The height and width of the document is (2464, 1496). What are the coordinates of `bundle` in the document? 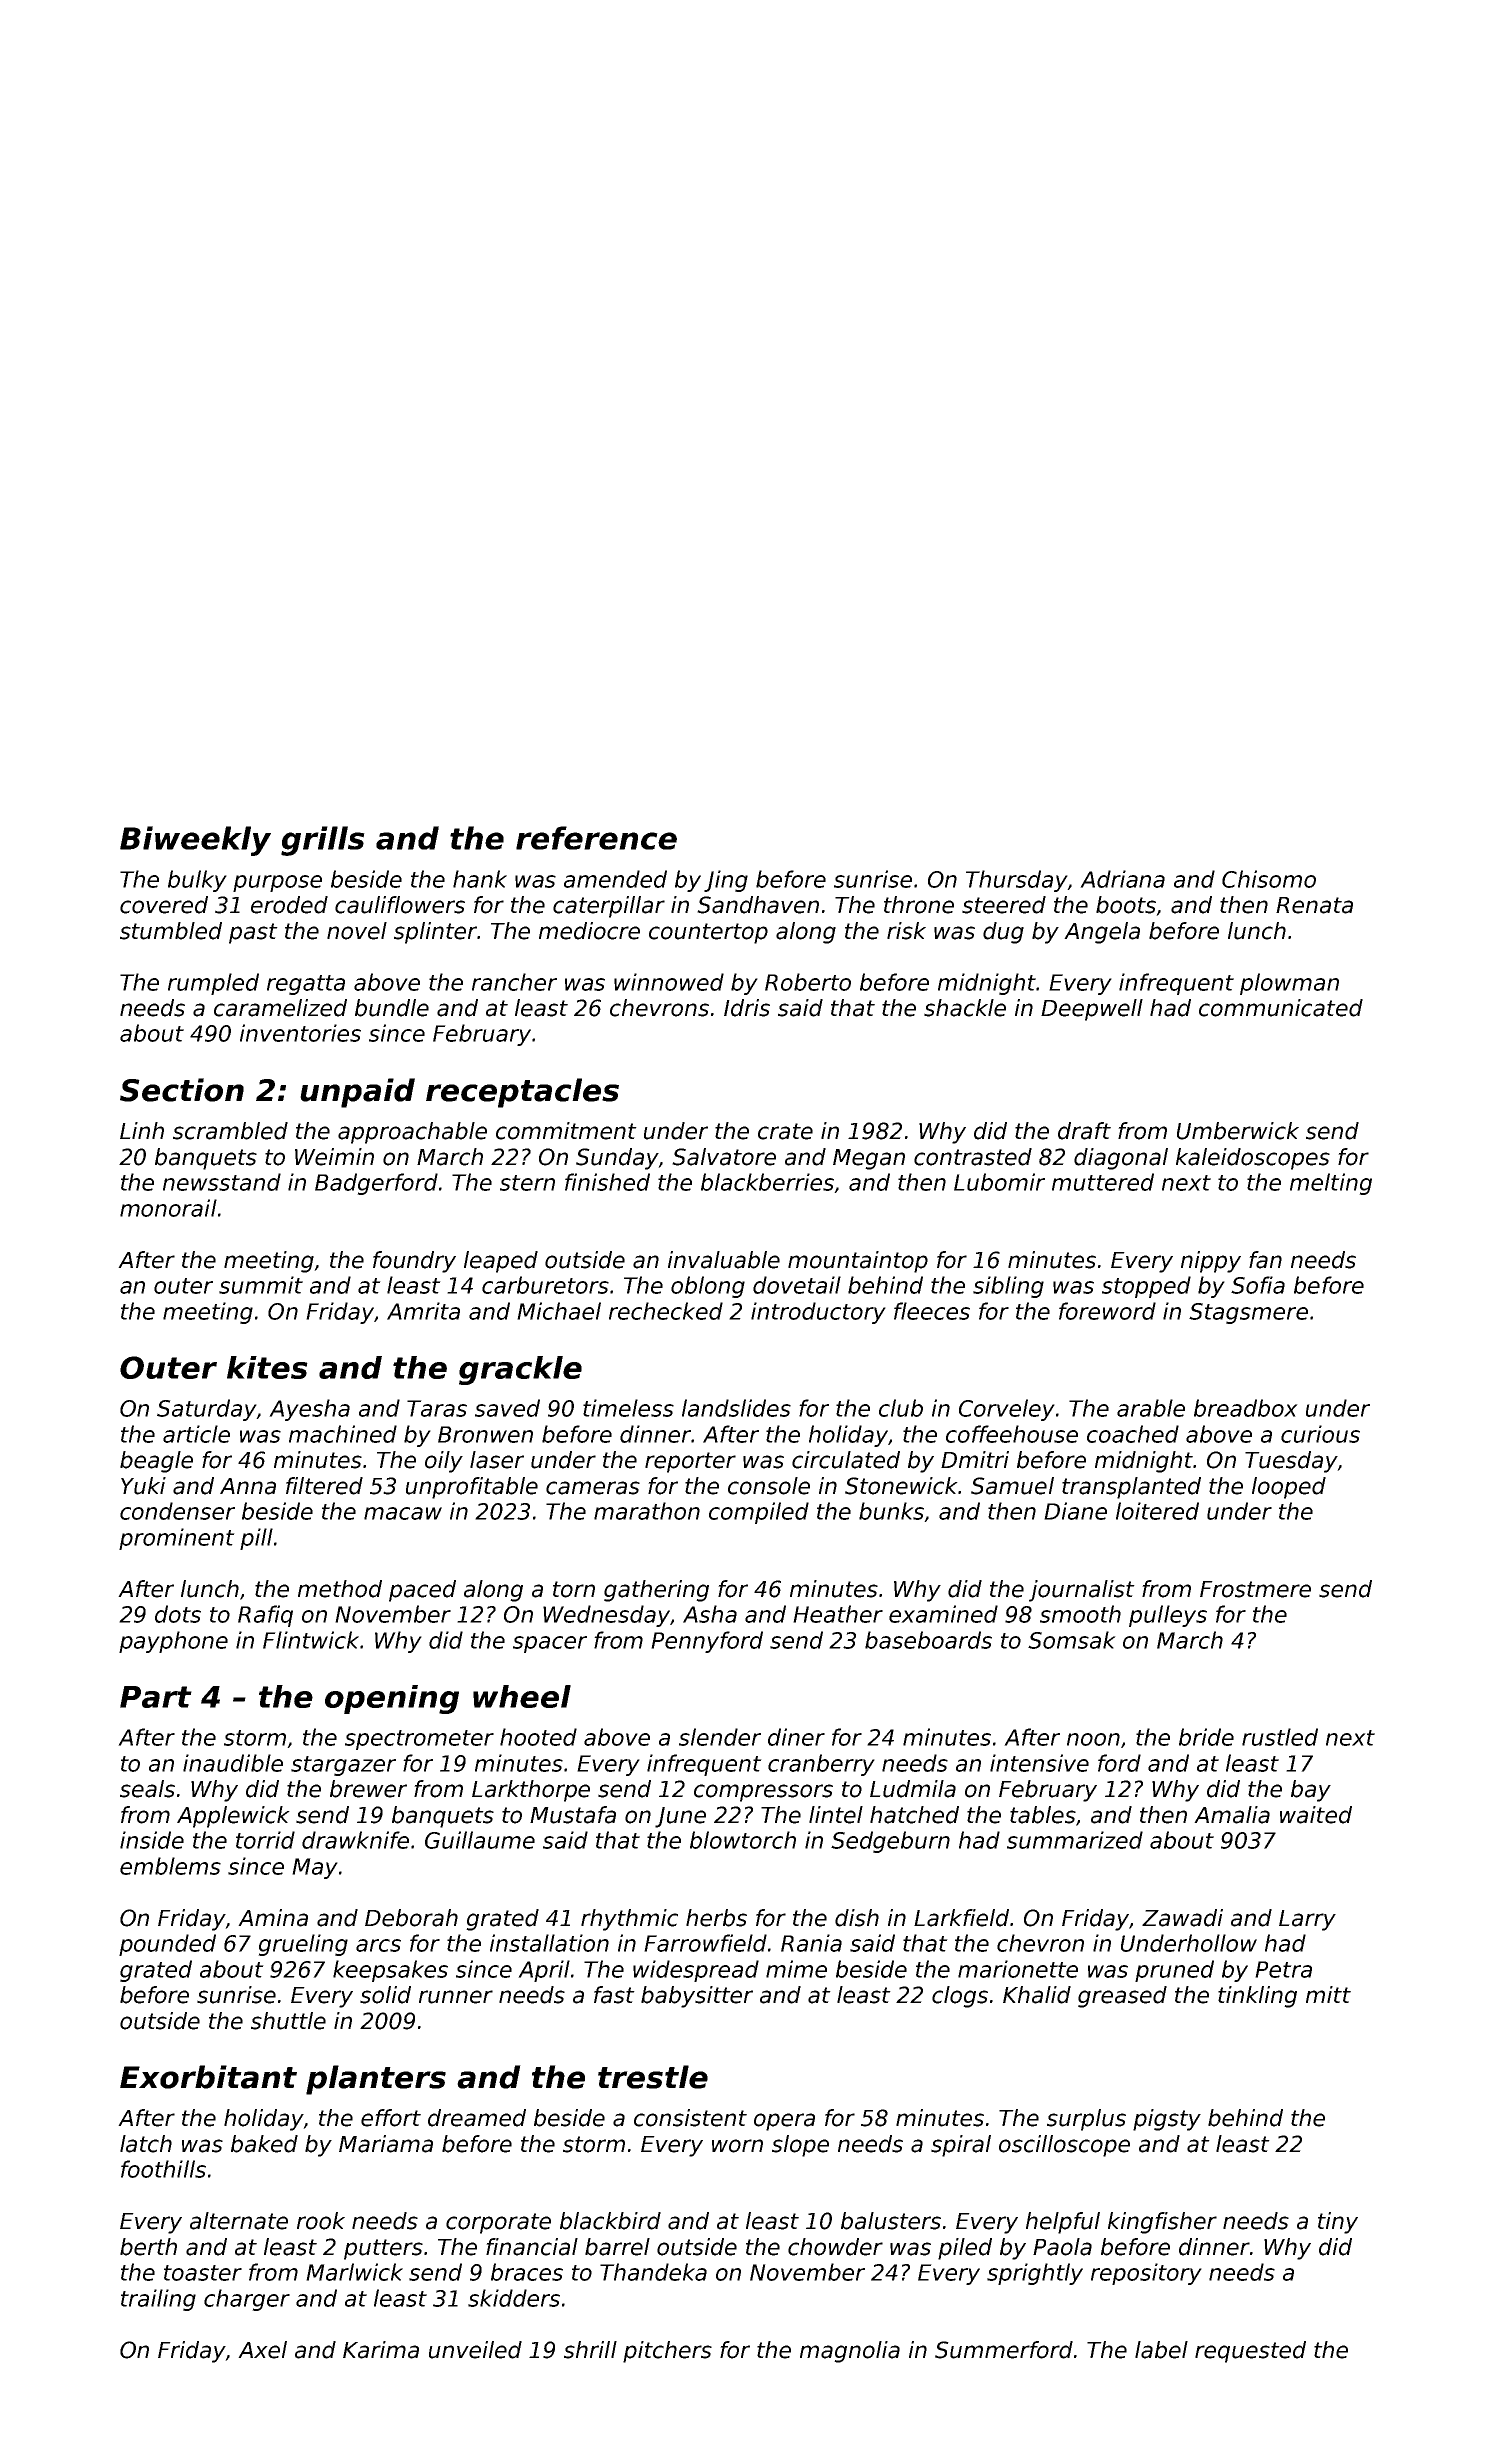 It's located at (392, 1008).
